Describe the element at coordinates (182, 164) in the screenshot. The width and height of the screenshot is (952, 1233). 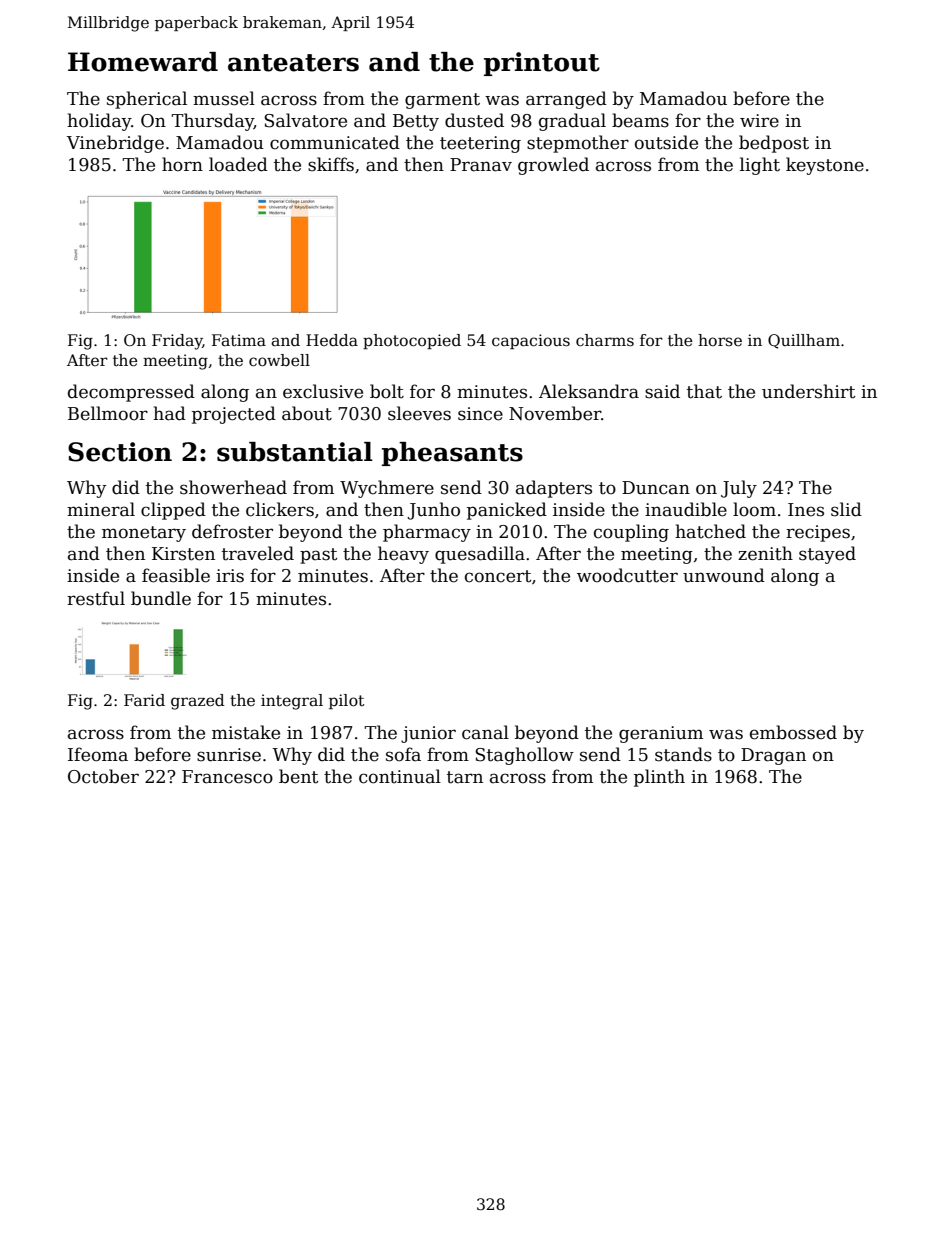
I see `horn` at that location.
